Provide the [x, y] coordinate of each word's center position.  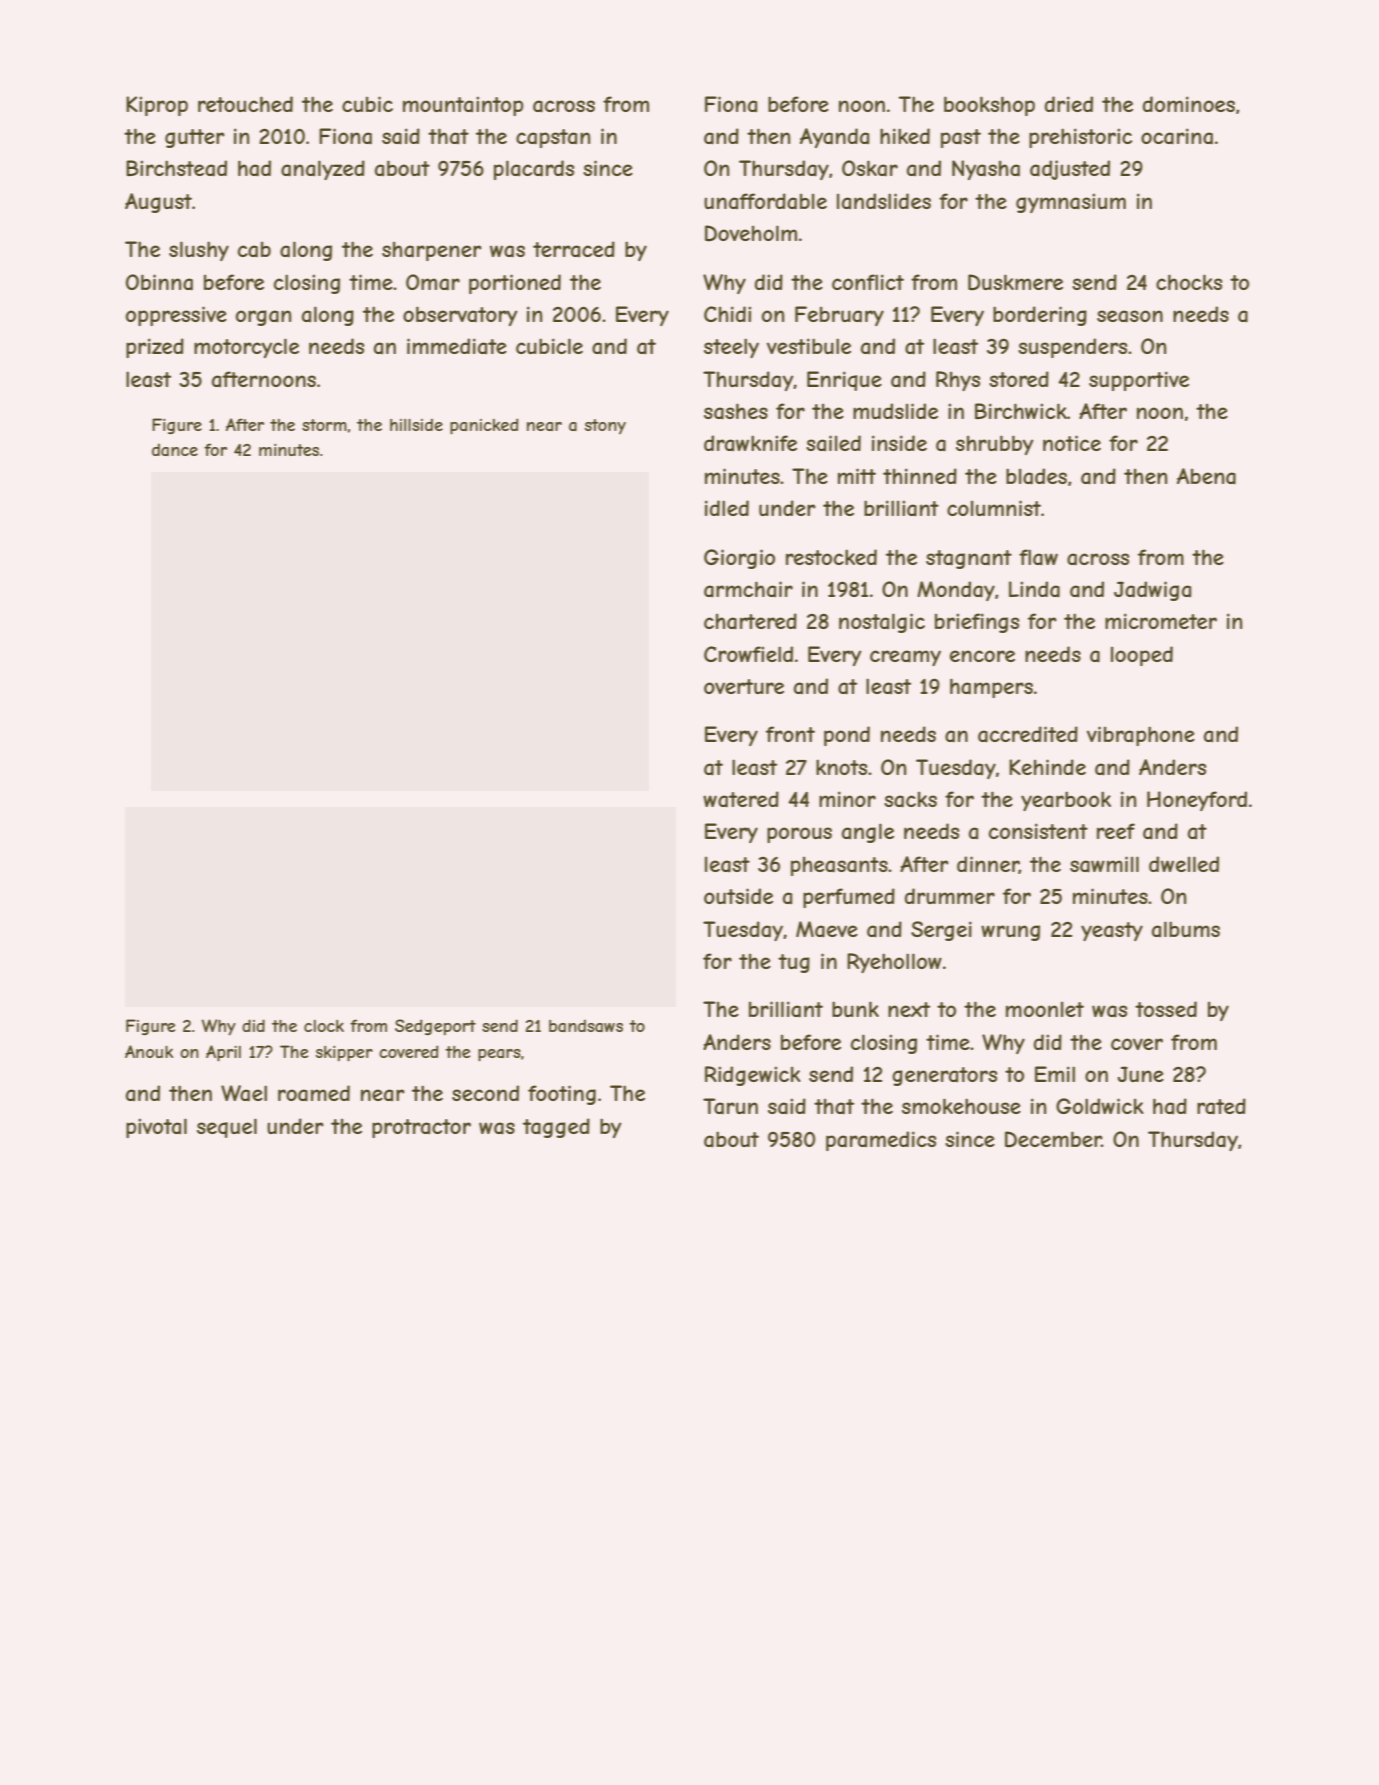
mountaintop [463, 106]
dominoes [1189, 104]
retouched [245, 104]
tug [794, 963]
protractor [421, 1128]
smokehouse [961, 1106]
